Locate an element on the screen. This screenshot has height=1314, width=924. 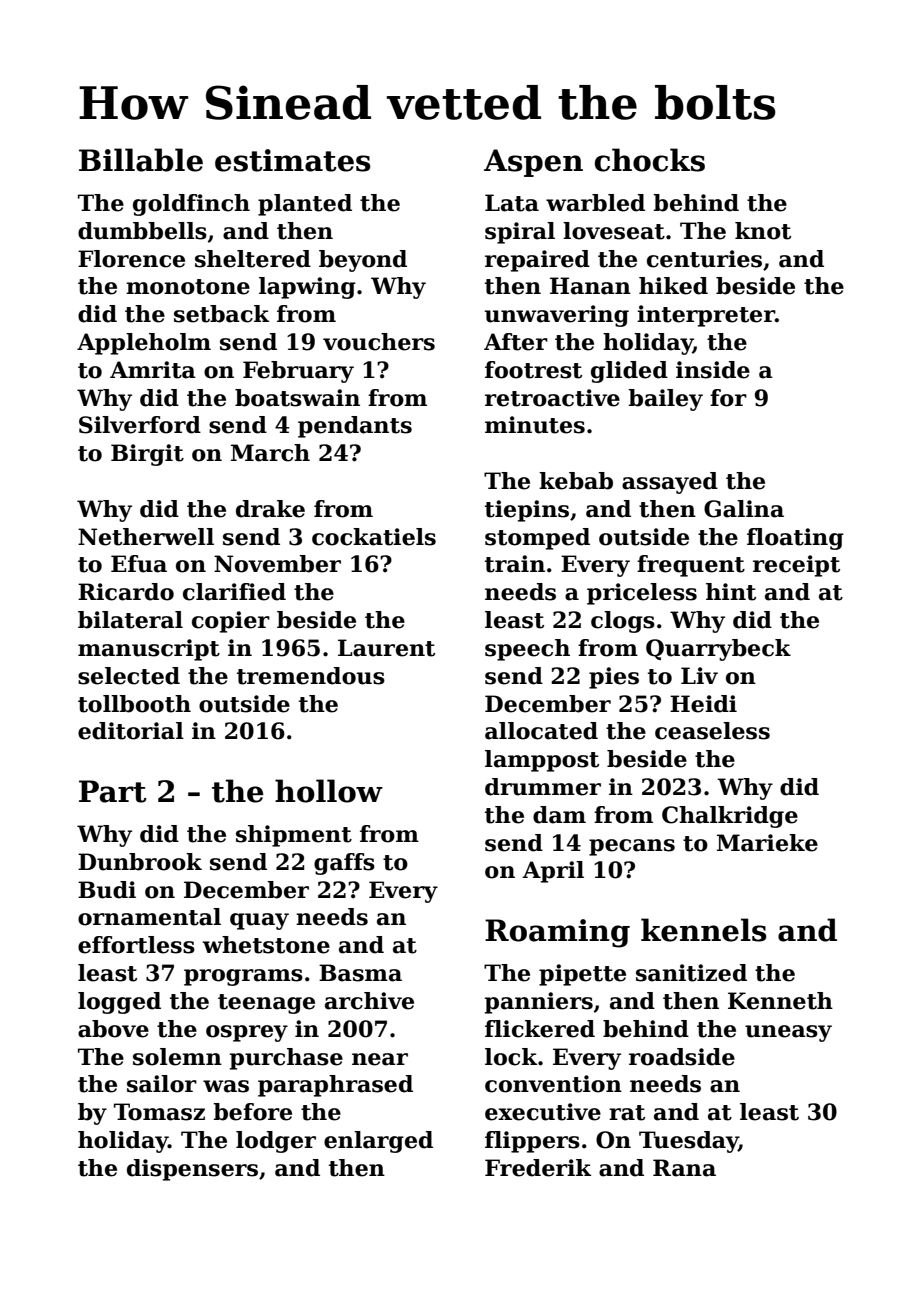
cockatiels is located at coordinates (374, 537).
